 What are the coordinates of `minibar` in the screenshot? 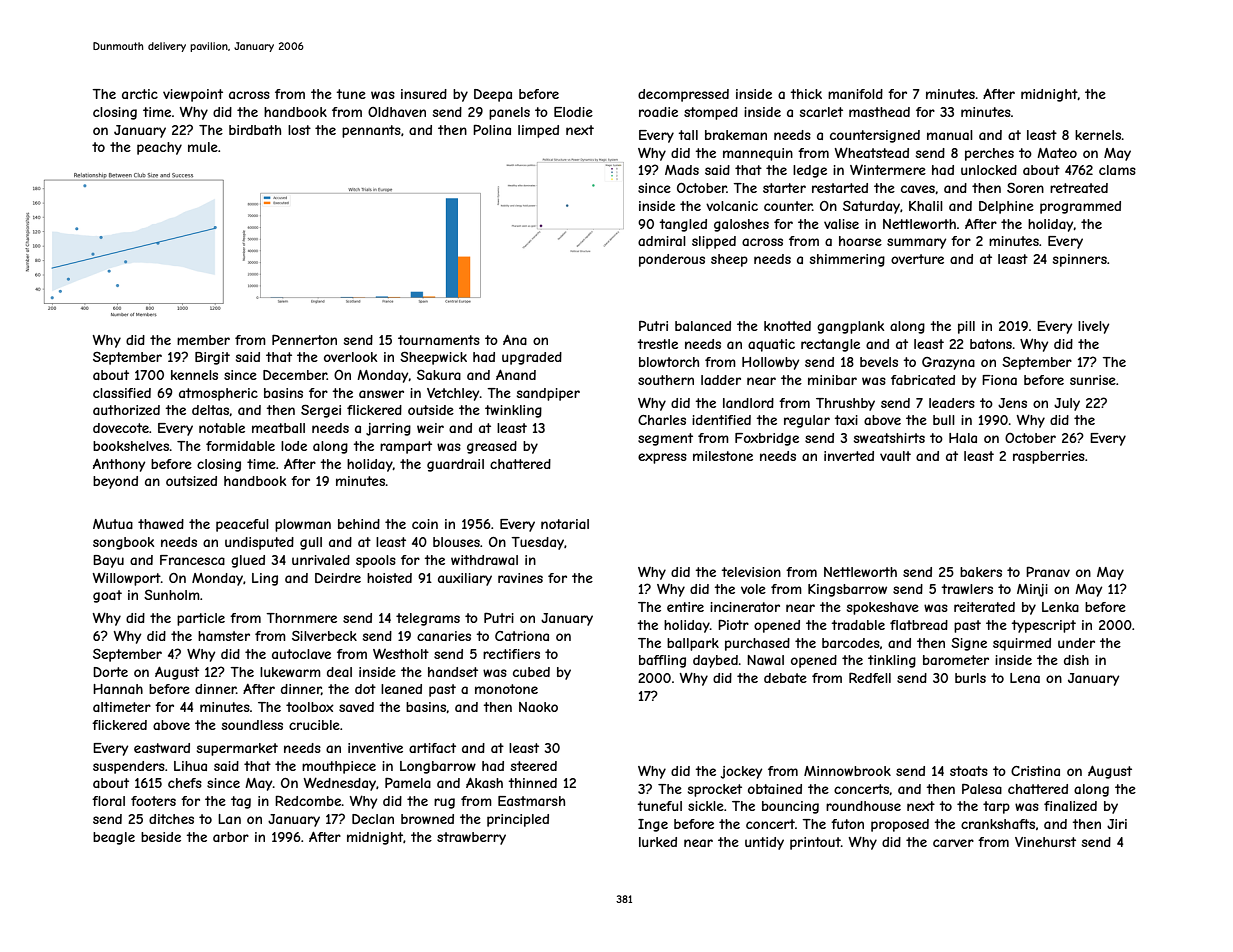 It's located at (832, 380).
